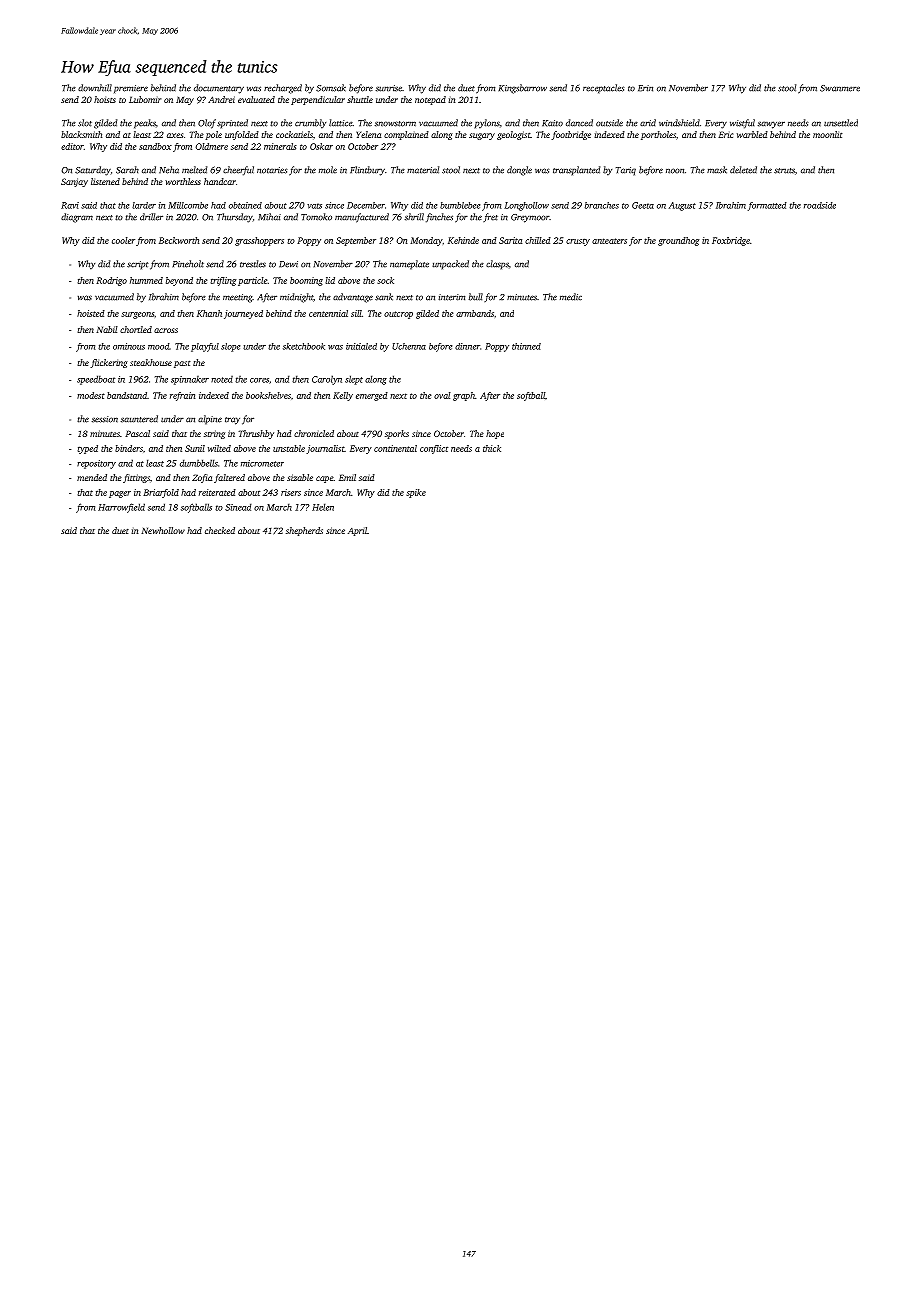 The image size is (924, 1308). I want to click on graph, so click(464, 396).
